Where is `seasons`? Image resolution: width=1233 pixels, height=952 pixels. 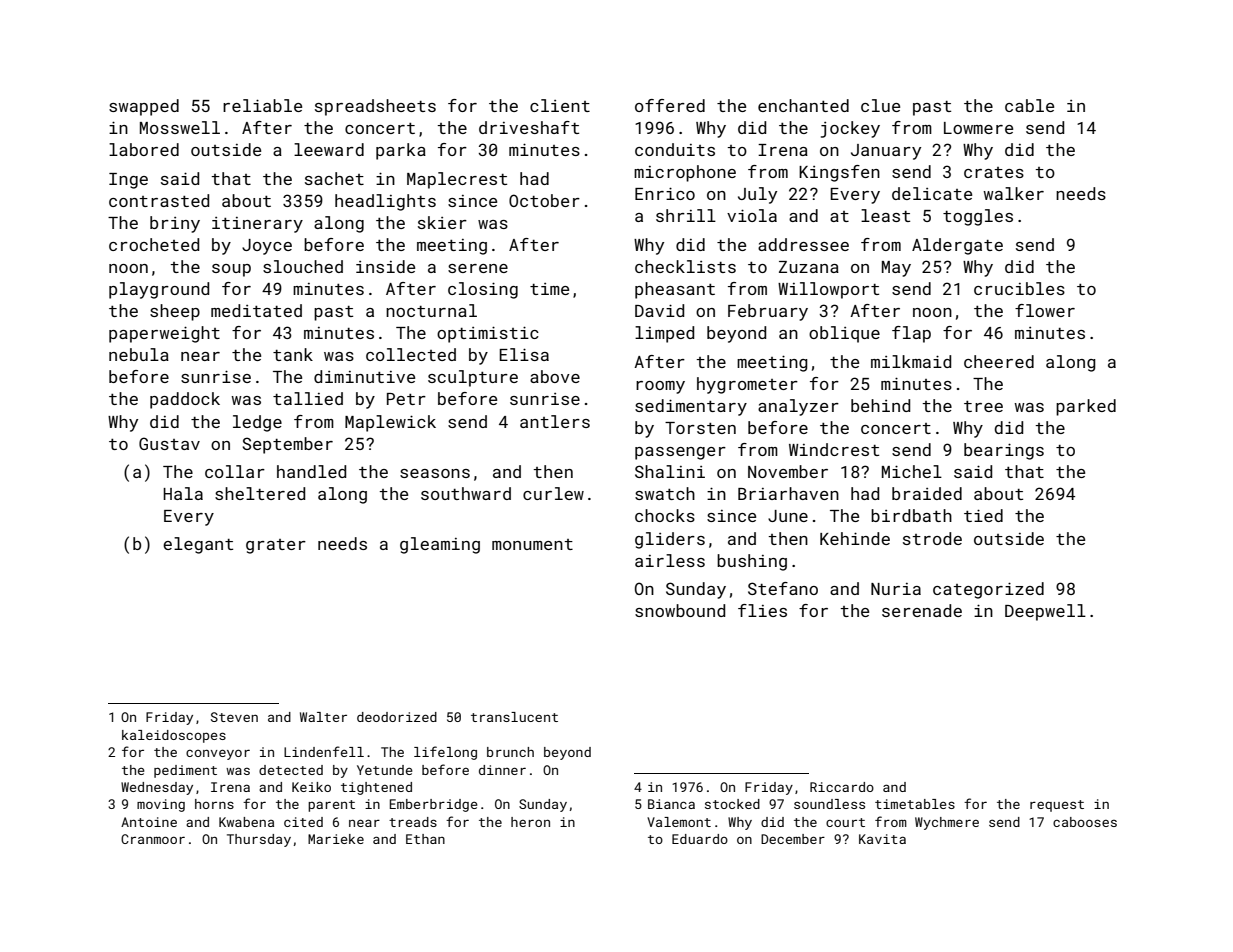 seasons is located at coordinates (435, 473).
